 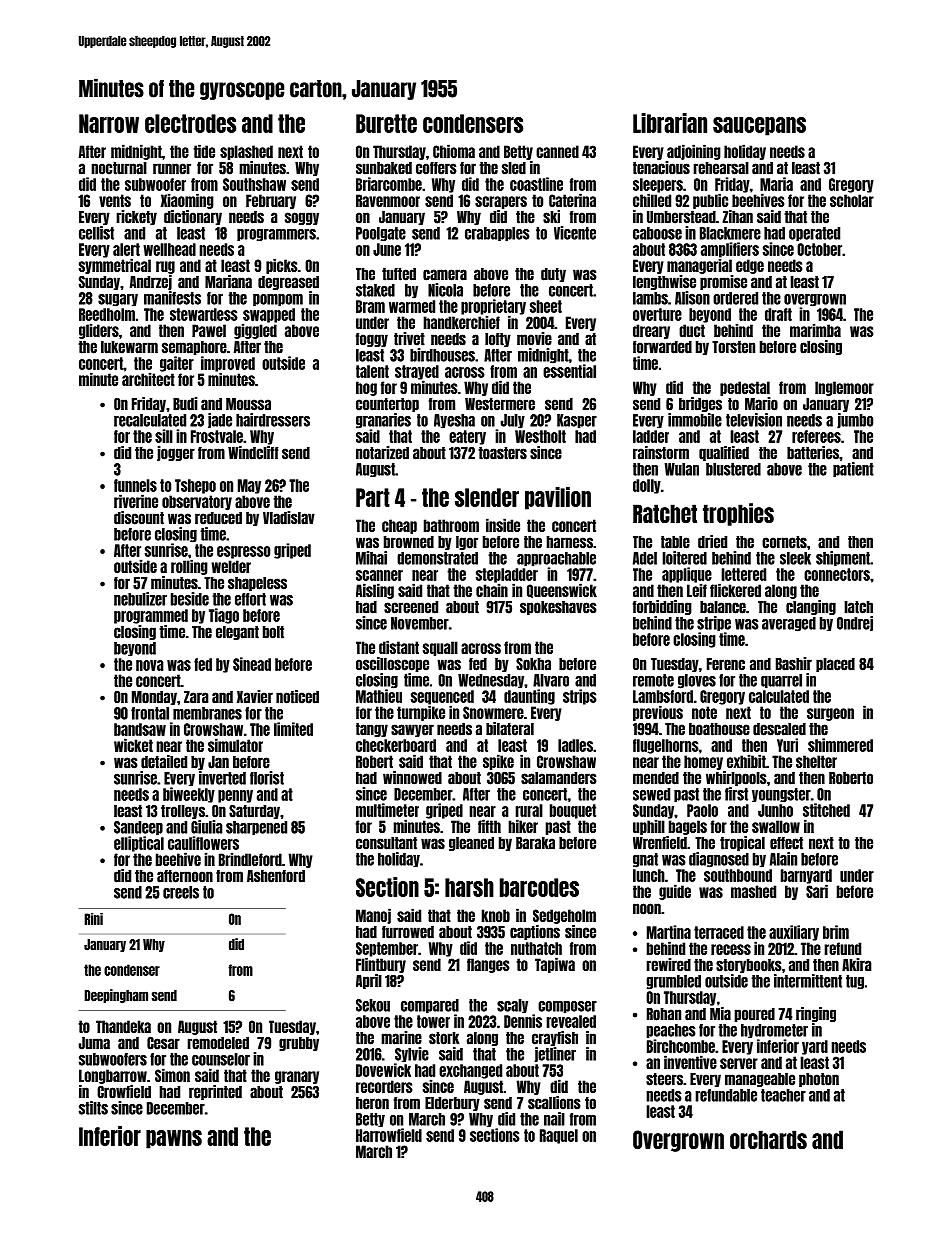 I want to click on movie, so click(x=534, y=339).
